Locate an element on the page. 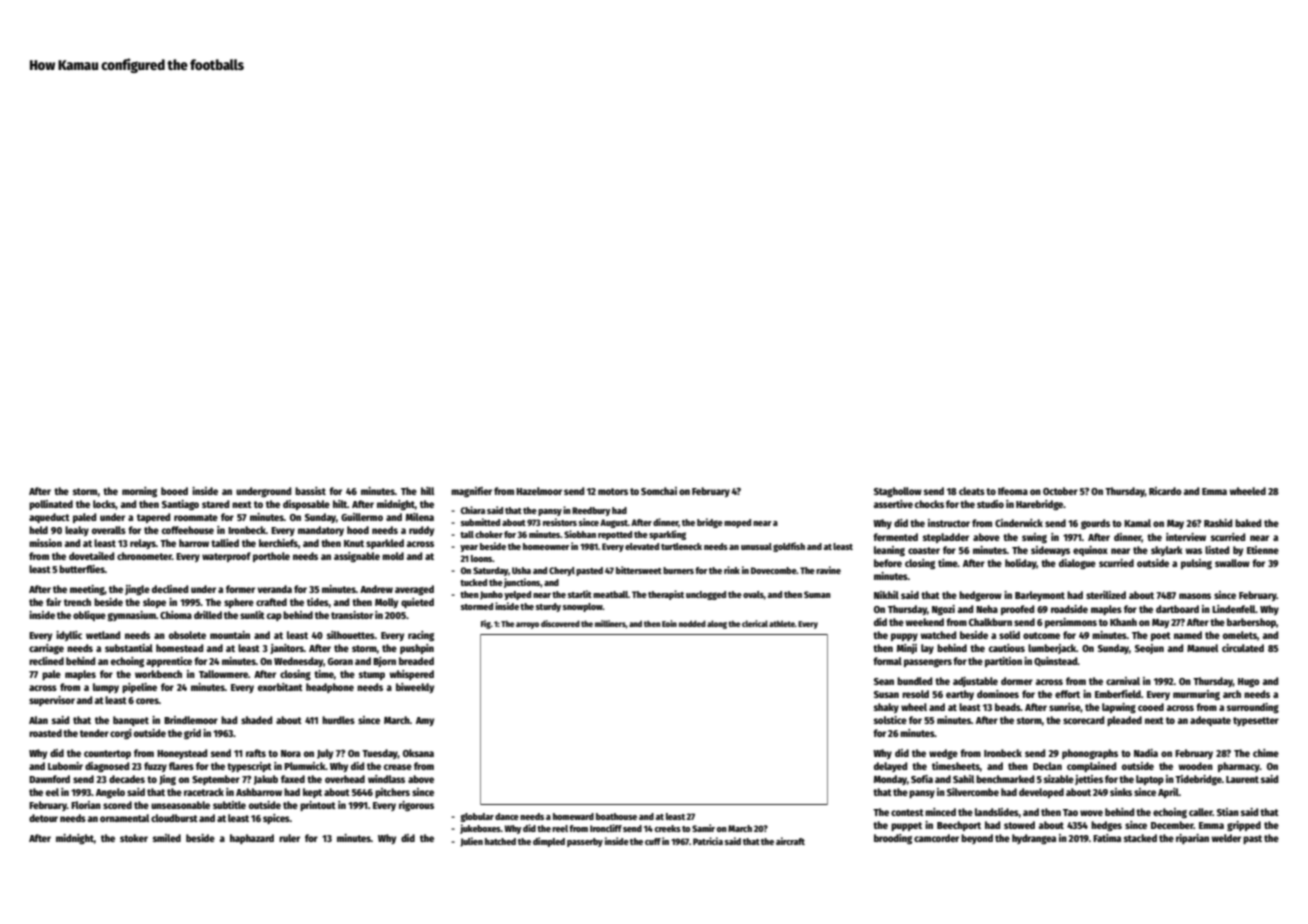  Julien is located at coordinates (471, 842).
